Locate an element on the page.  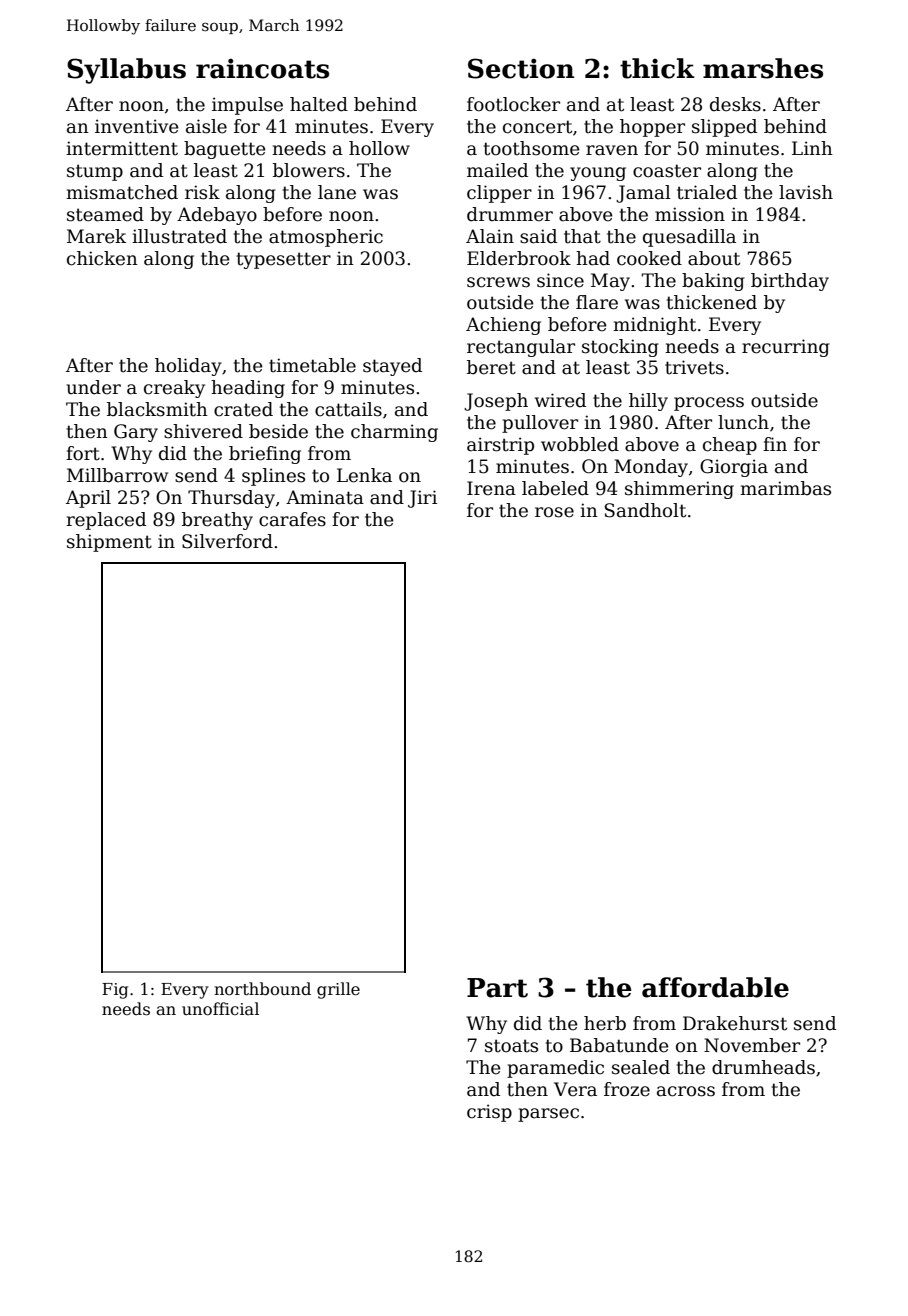
marshes is located at coordinates (763, 68).
